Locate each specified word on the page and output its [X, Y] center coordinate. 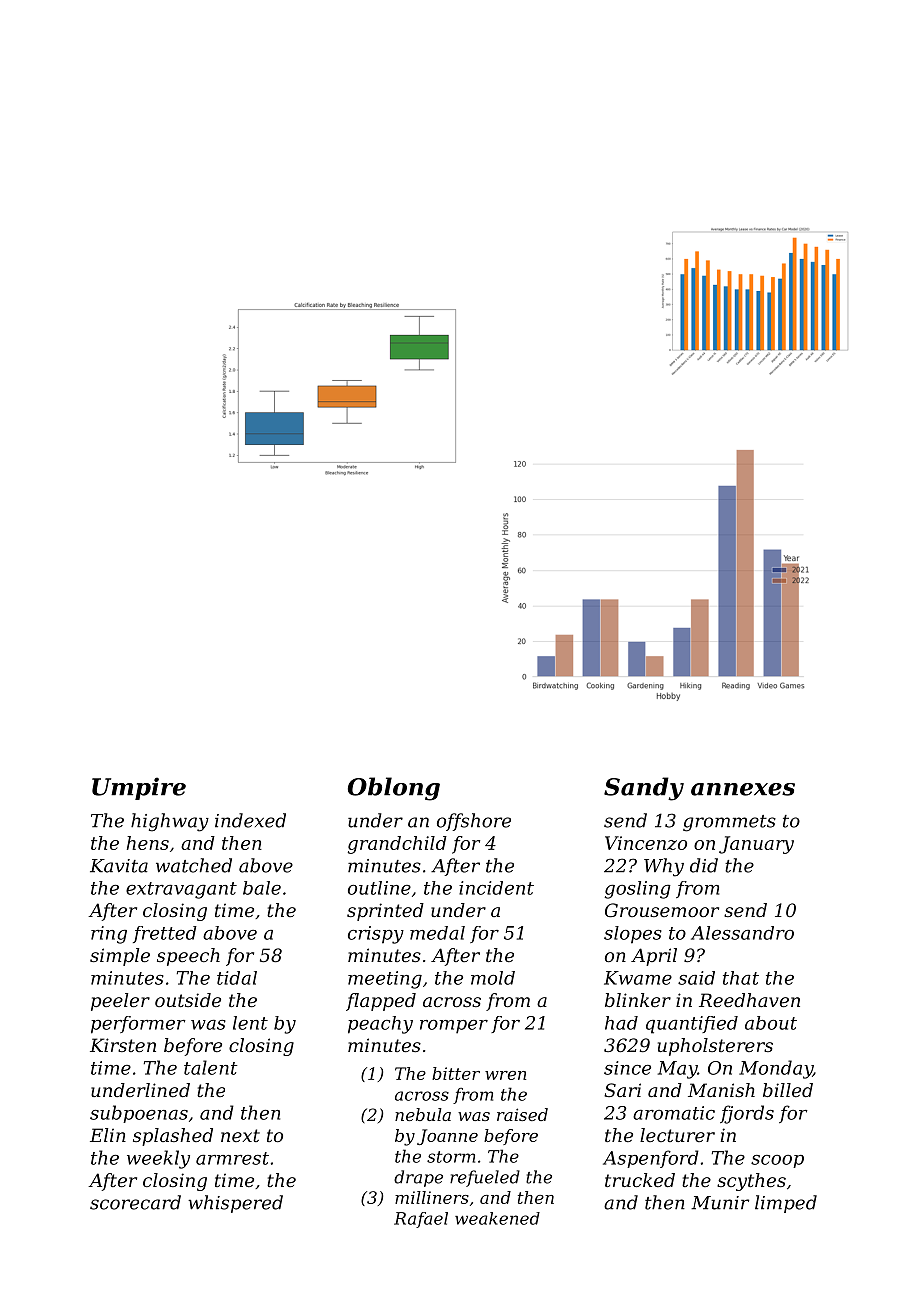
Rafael [421, 1220]
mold [493, 978]
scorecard [135, 1202]
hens [148, 843]
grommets [729, 823]
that [741, 978]
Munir [720, 1203]
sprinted [385, 912]
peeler [120, 1002]
